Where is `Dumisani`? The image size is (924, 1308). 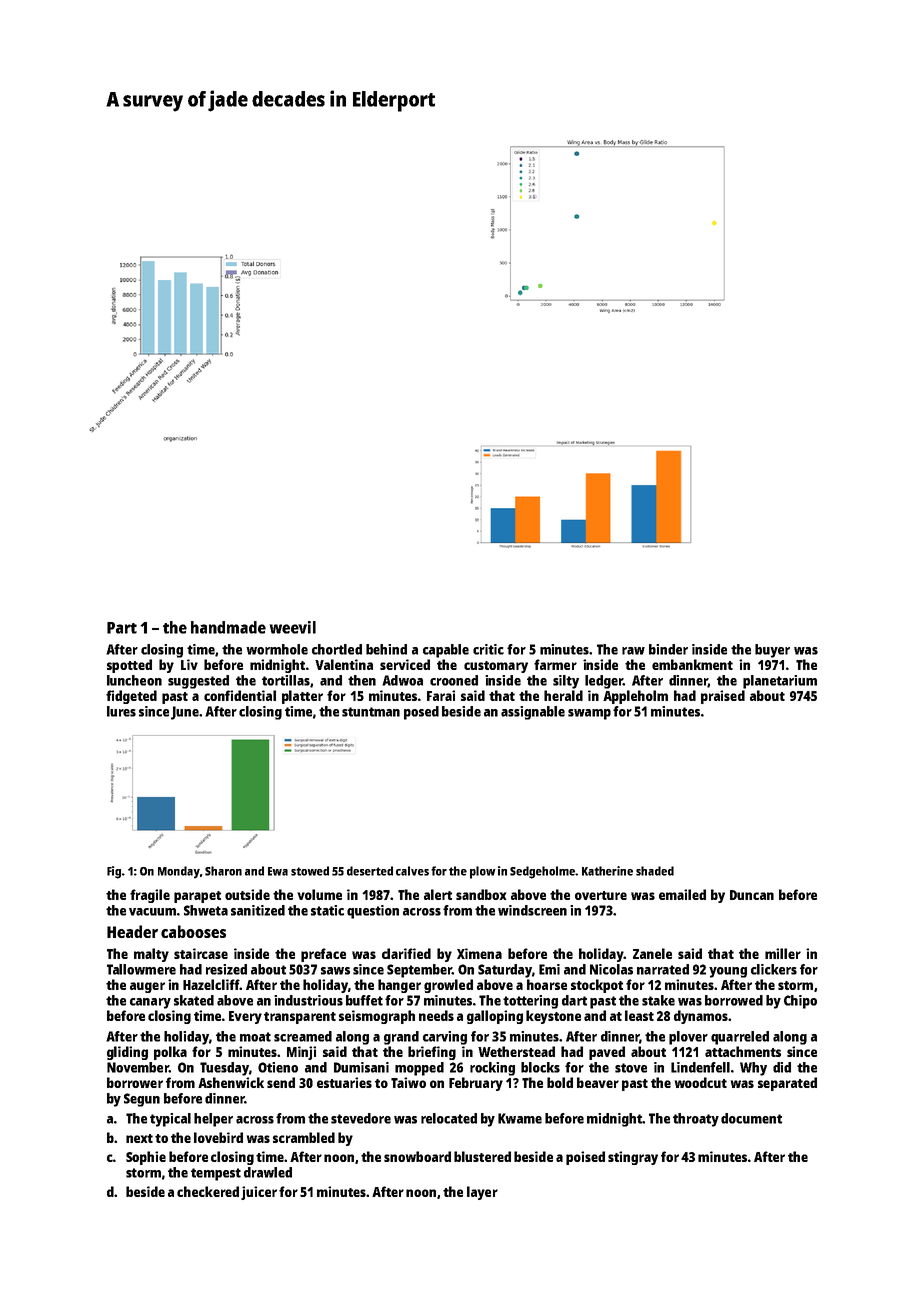
Dumisani is located at coordinates (361, 1067).
